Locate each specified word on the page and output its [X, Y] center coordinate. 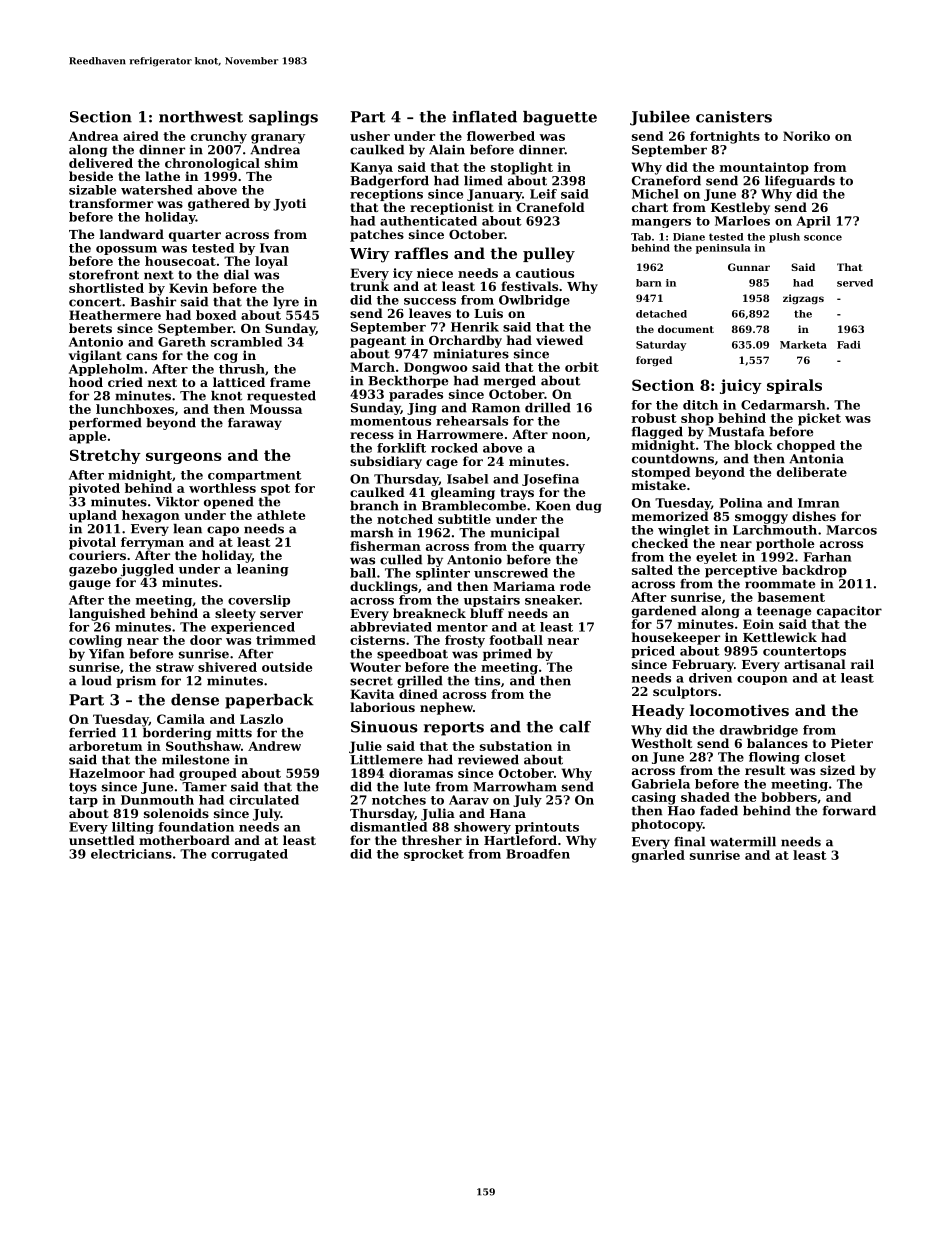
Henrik [475, 327]
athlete [281, 515]
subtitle [464, 519]
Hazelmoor [107, 773]
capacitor [849, 612]
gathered [219, 204]
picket [819, 419]
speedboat [412, 655]
